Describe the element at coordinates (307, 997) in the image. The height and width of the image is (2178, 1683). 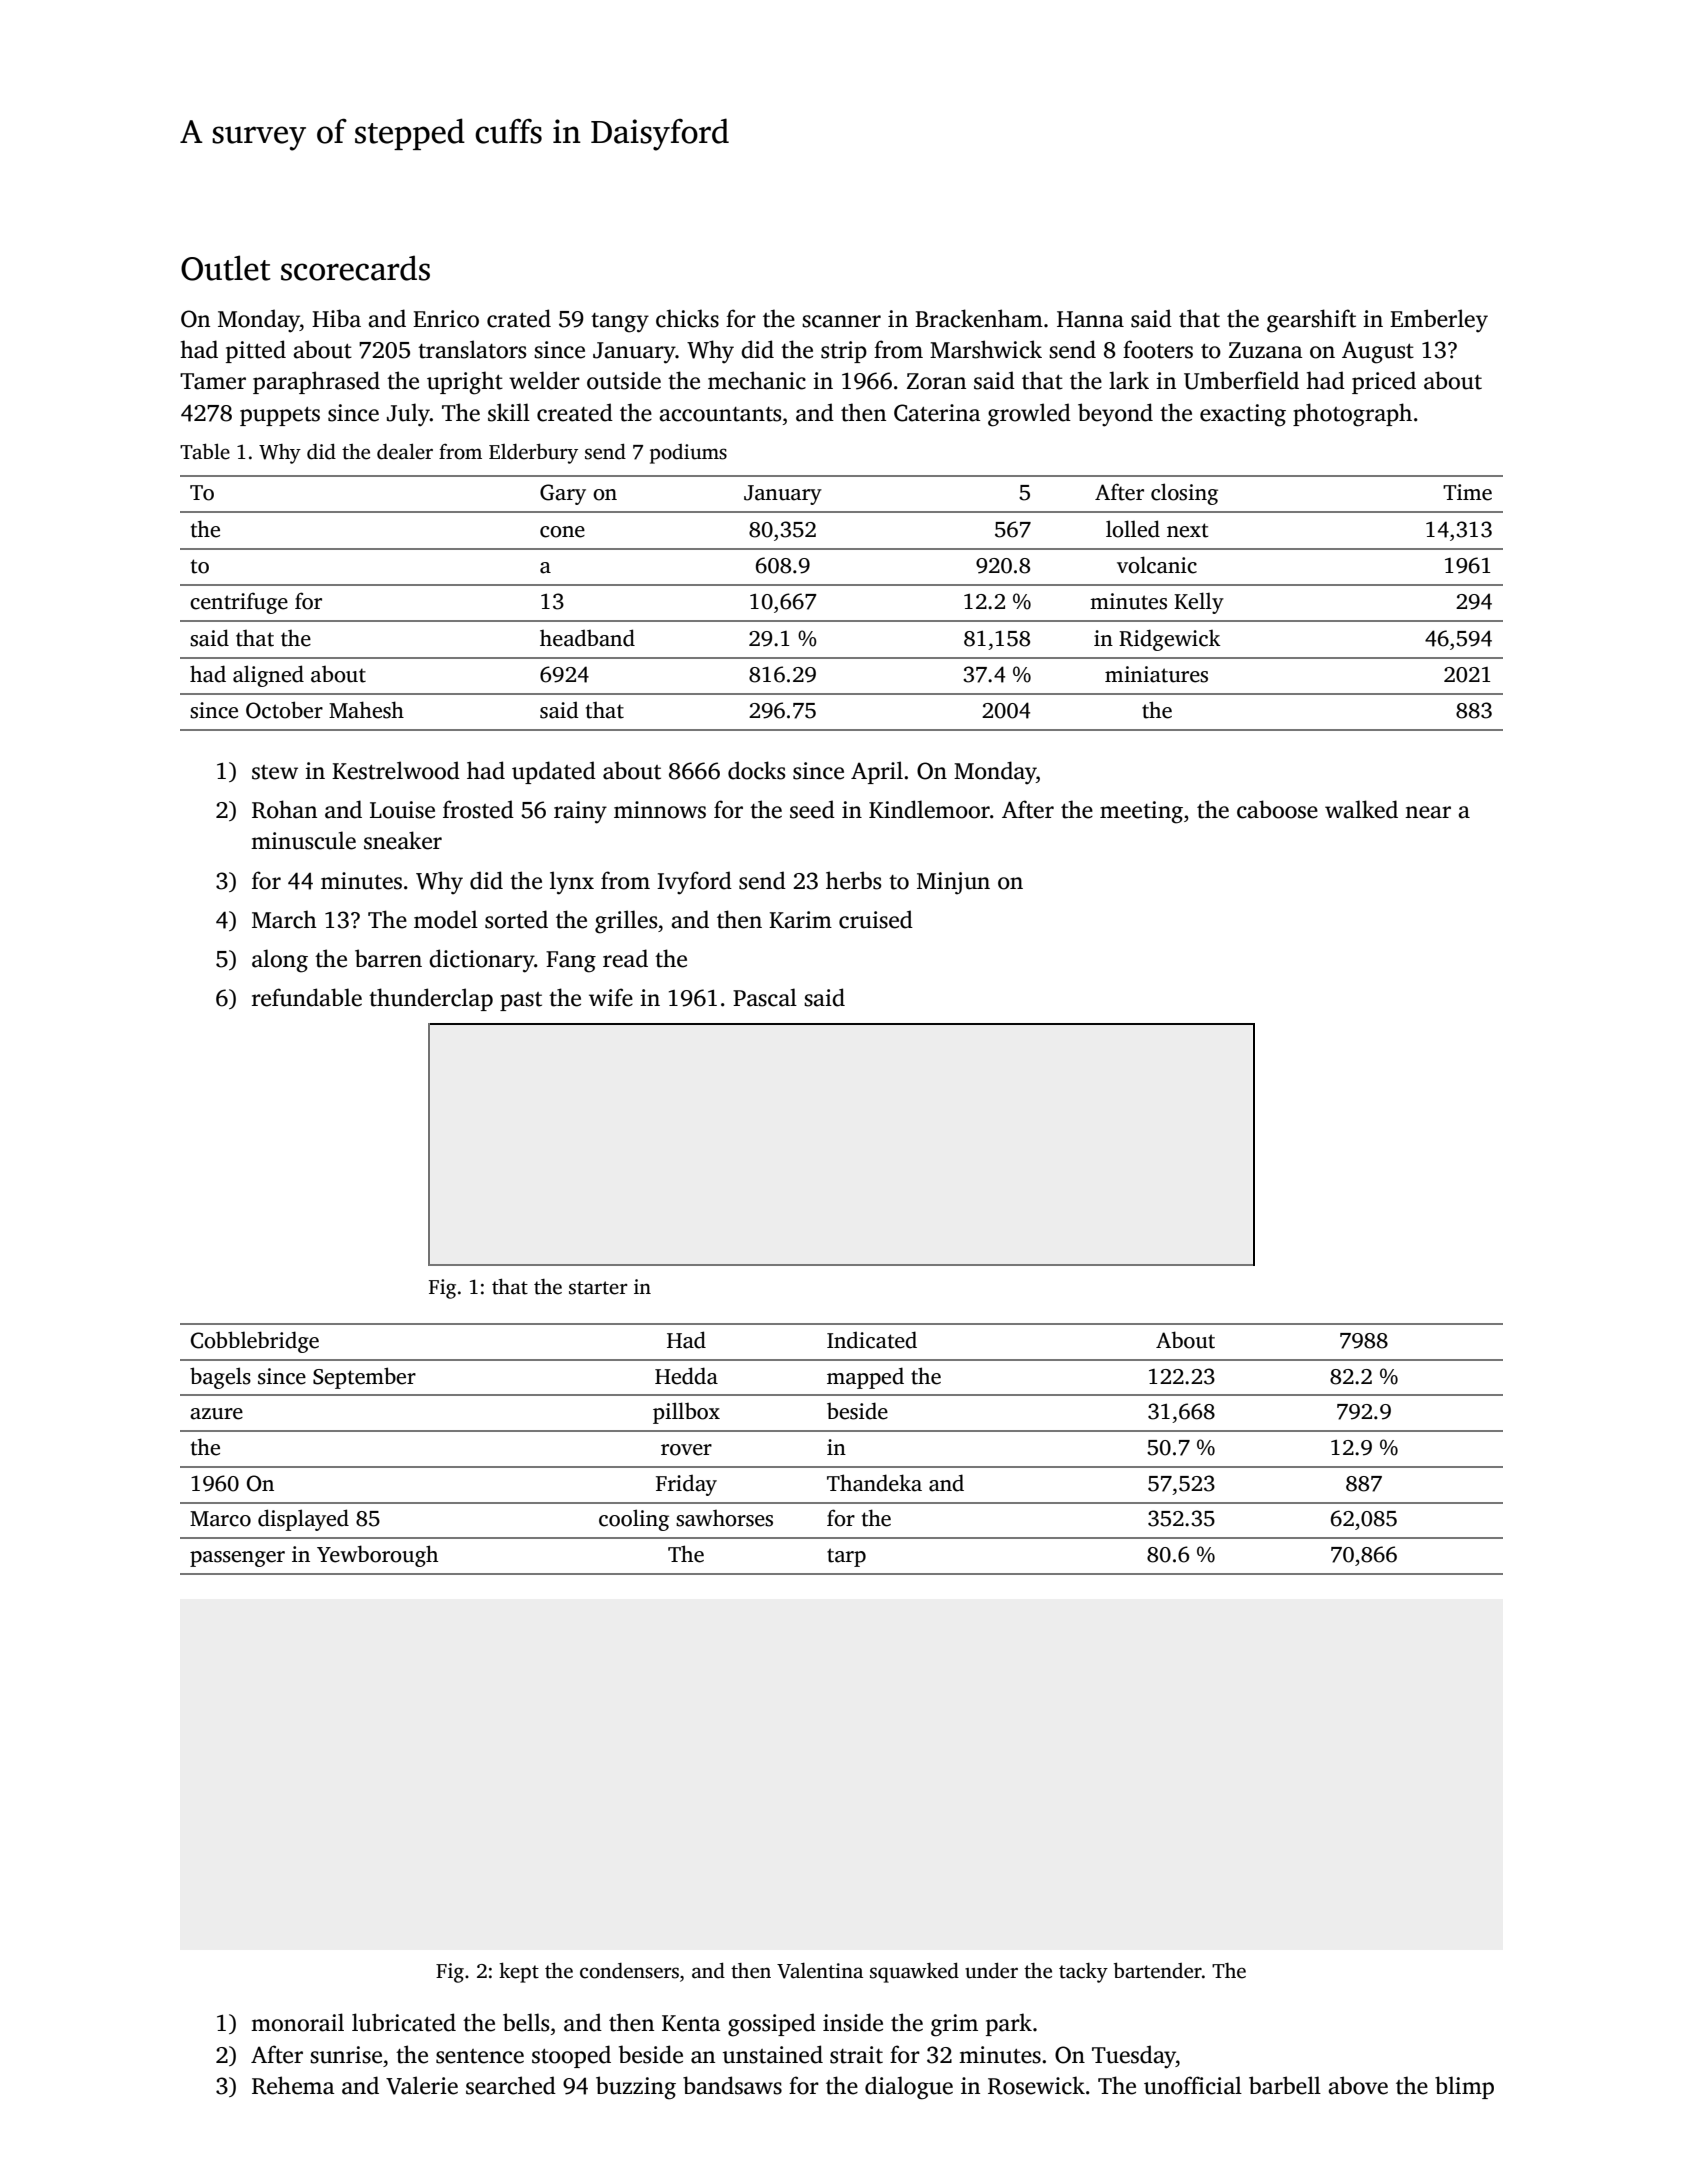
I see `refundable` at that location.
